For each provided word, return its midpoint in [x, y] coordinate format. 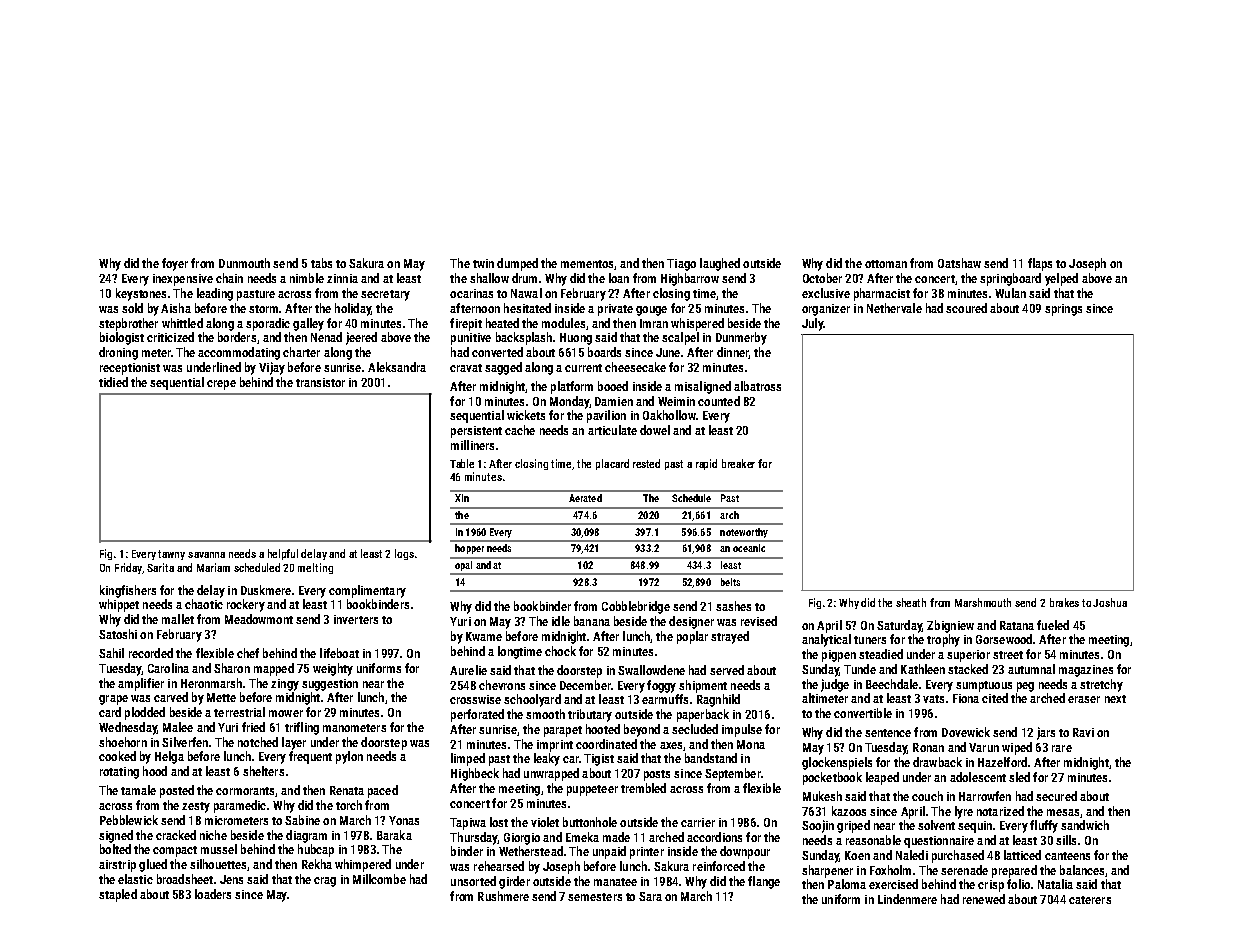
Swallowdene [651, 670]
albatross [757, 386]
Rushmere [503, 896]
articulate [612, 430]
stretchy [1101, 685]
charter [301, 352]
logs [404, 554]
